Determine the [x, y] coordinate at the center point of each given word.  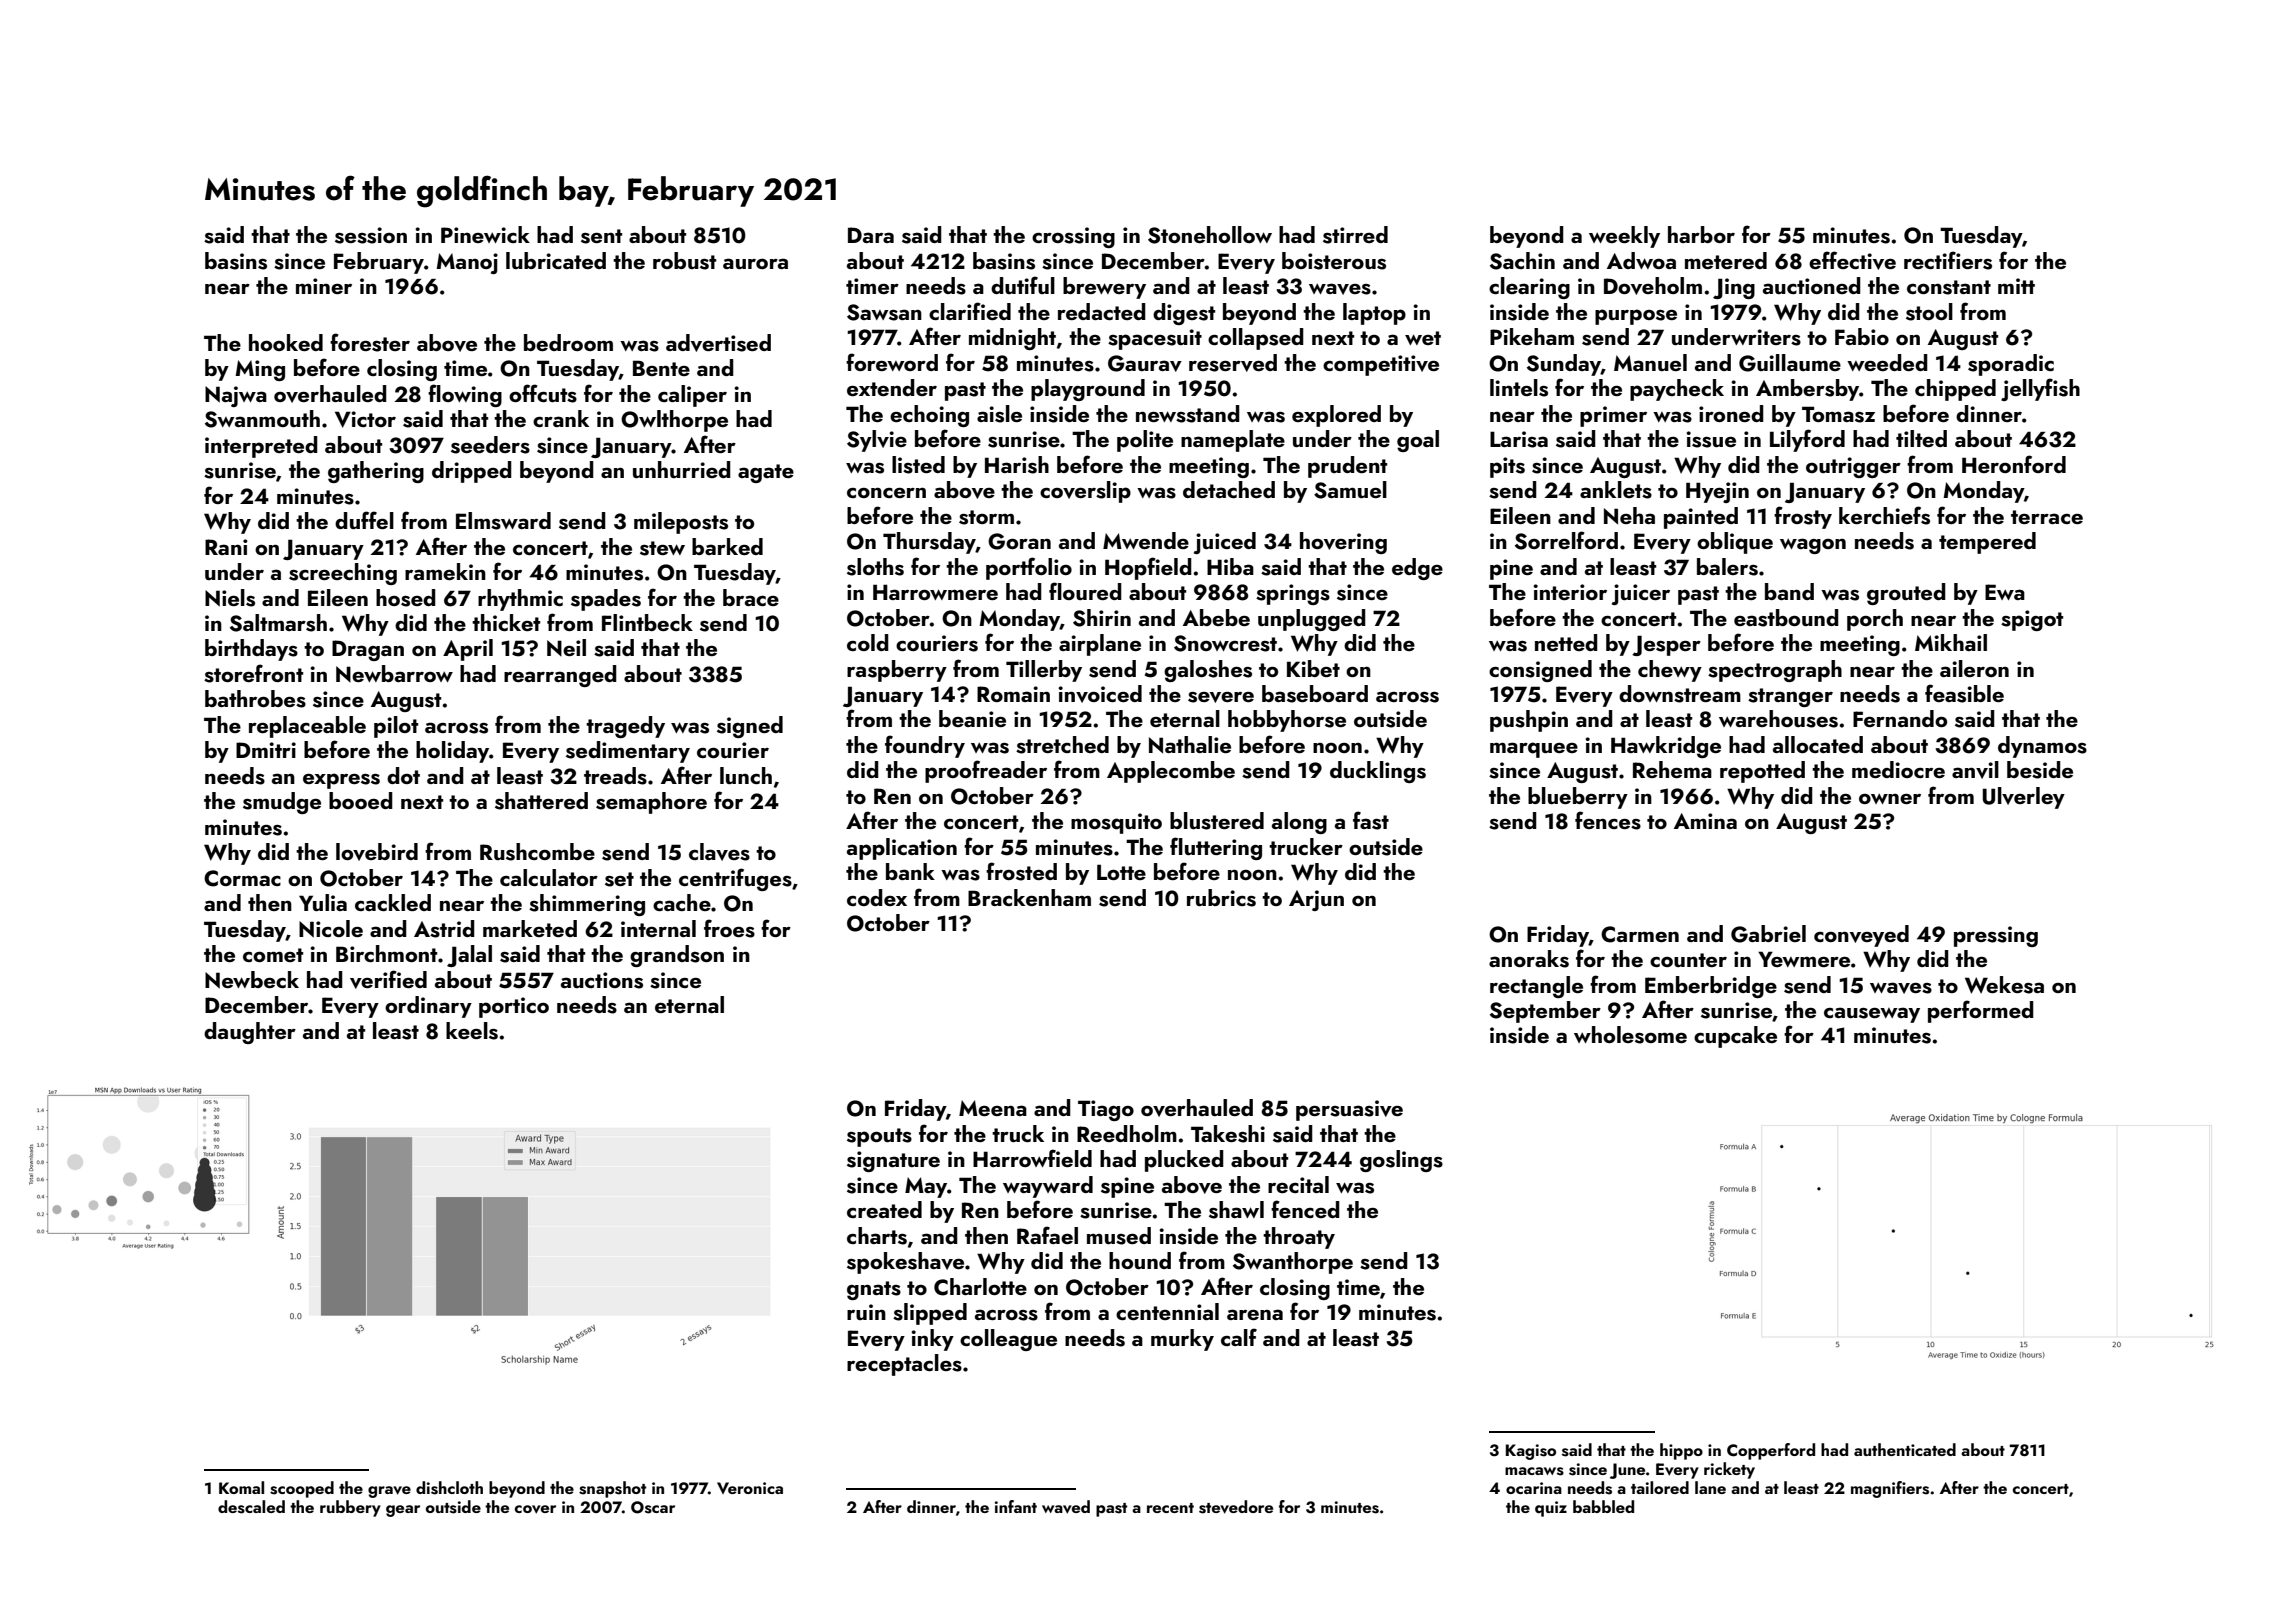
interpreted [261, 447]
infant [1016, 1506]
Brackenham [1029, 897]
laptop [1374, 314]
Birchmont [386, 953]
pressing [1996, 936]
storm [986, 517]
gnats [874, 1290]
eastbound [1786, 618]
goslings [1401, 1161]
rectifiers [1948, 260]
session [371, 235]
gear [403, 1511]
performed [1981, 1011]
